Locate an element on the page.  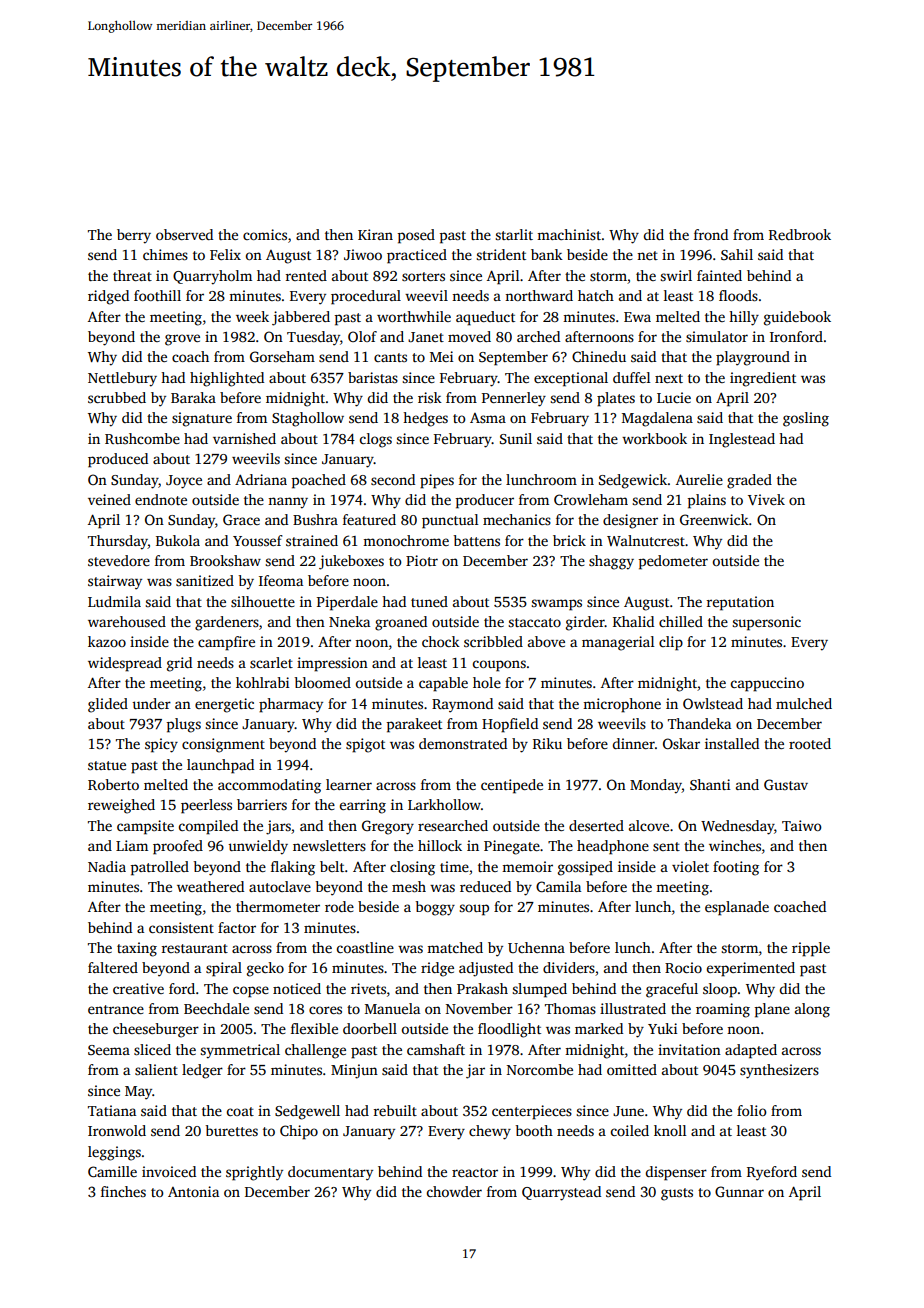
Rocio is located at coordinates (683, 967).
